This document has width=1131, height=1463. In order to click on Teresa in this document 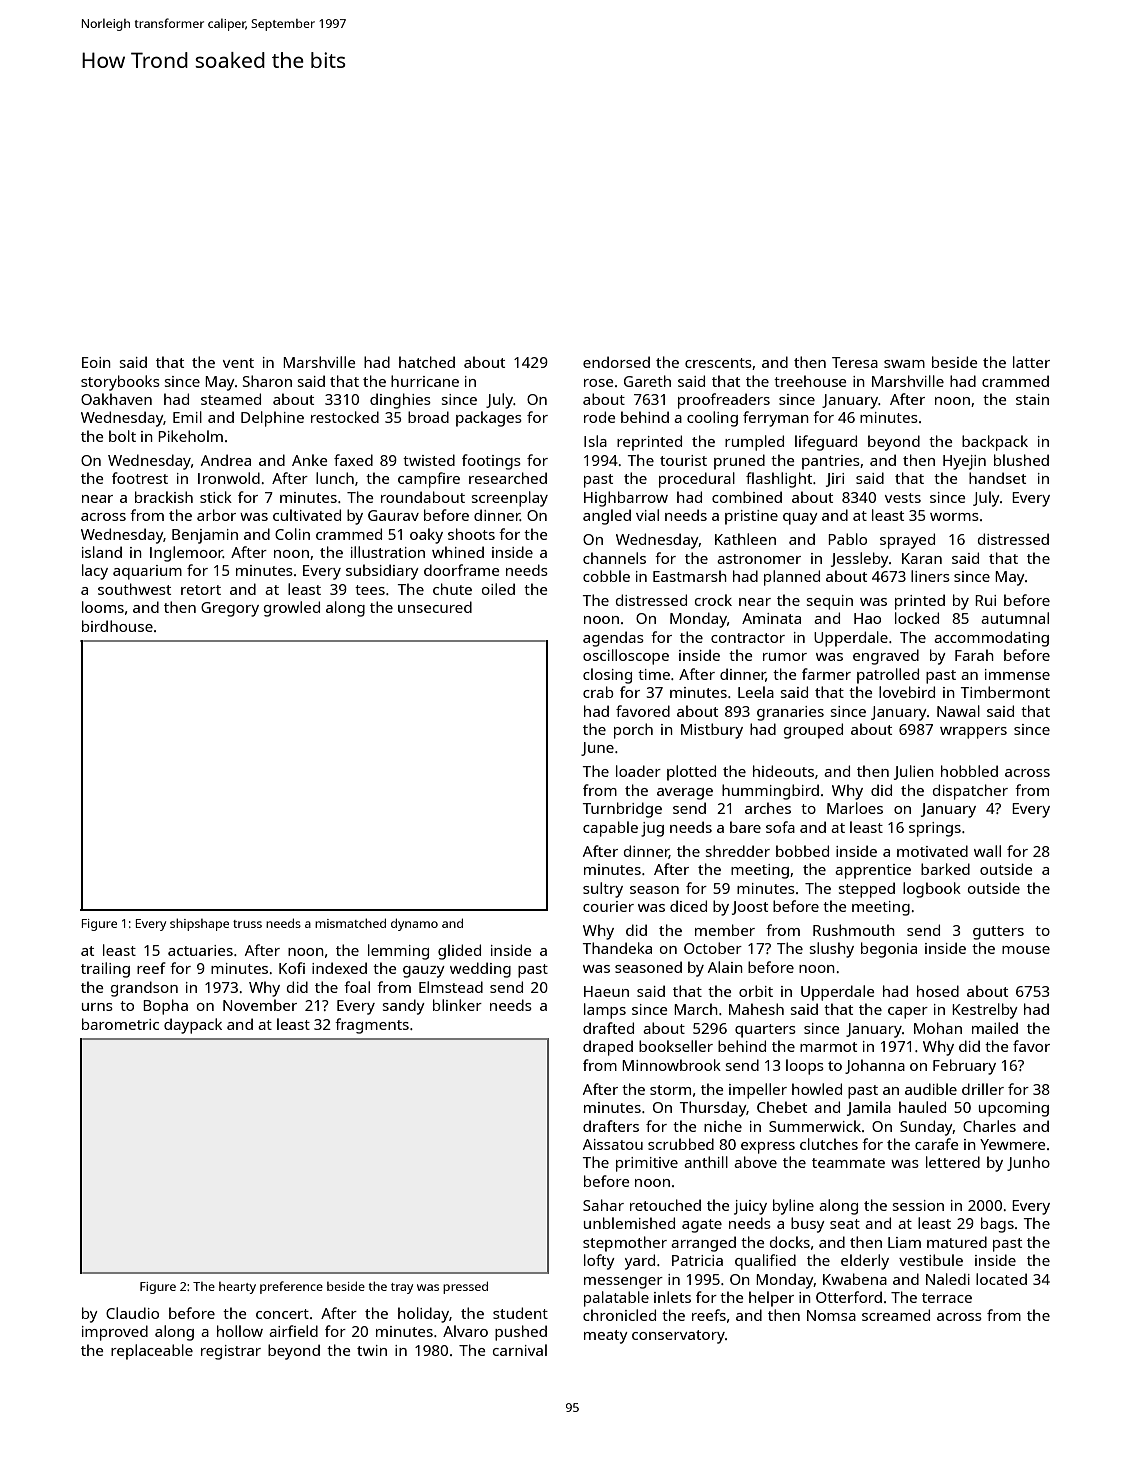, I will do `click(855, 362)`.
